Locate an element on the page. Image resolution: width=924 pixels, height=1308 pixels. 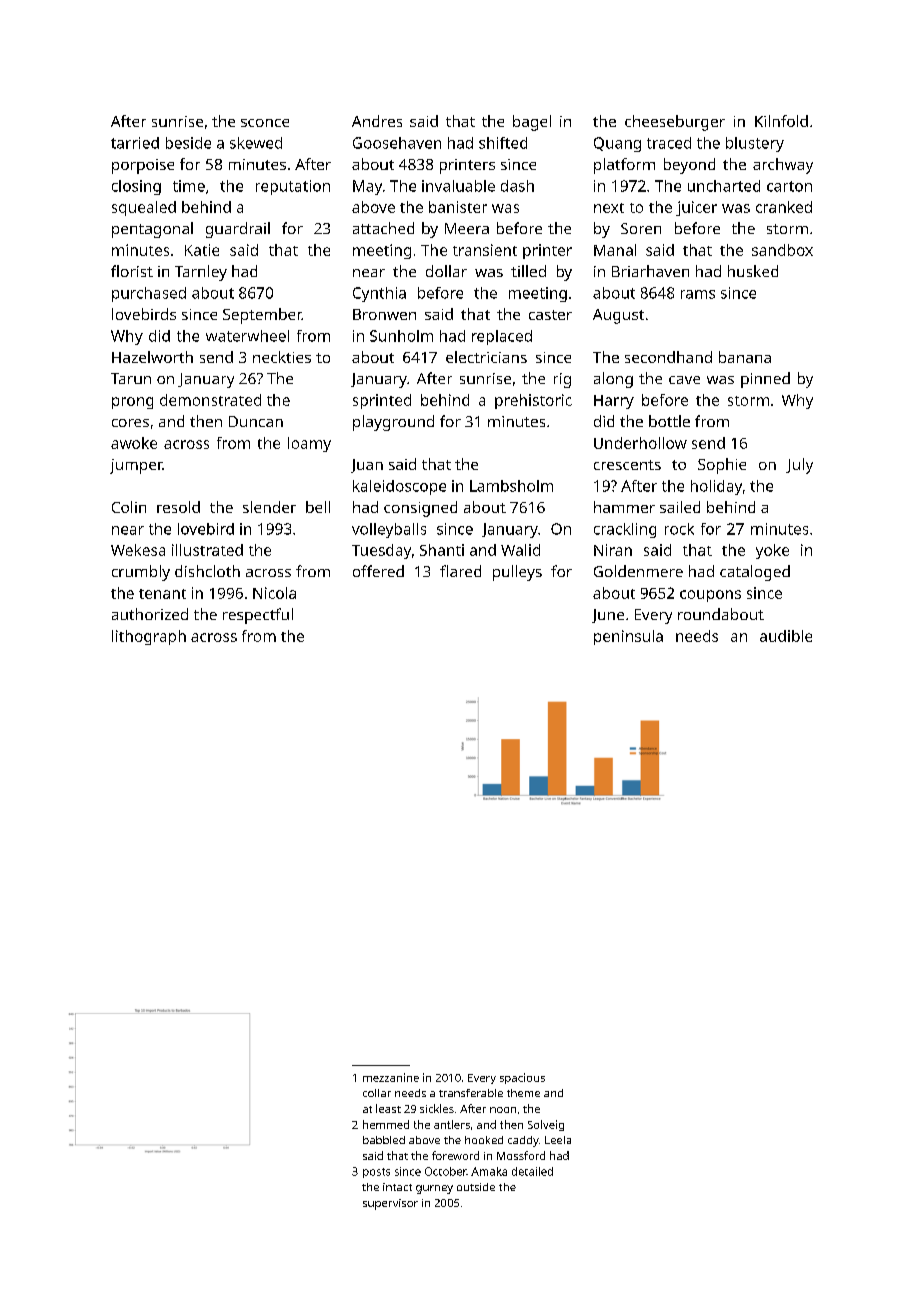
Solveig is located at coordinates (546, 1125).
